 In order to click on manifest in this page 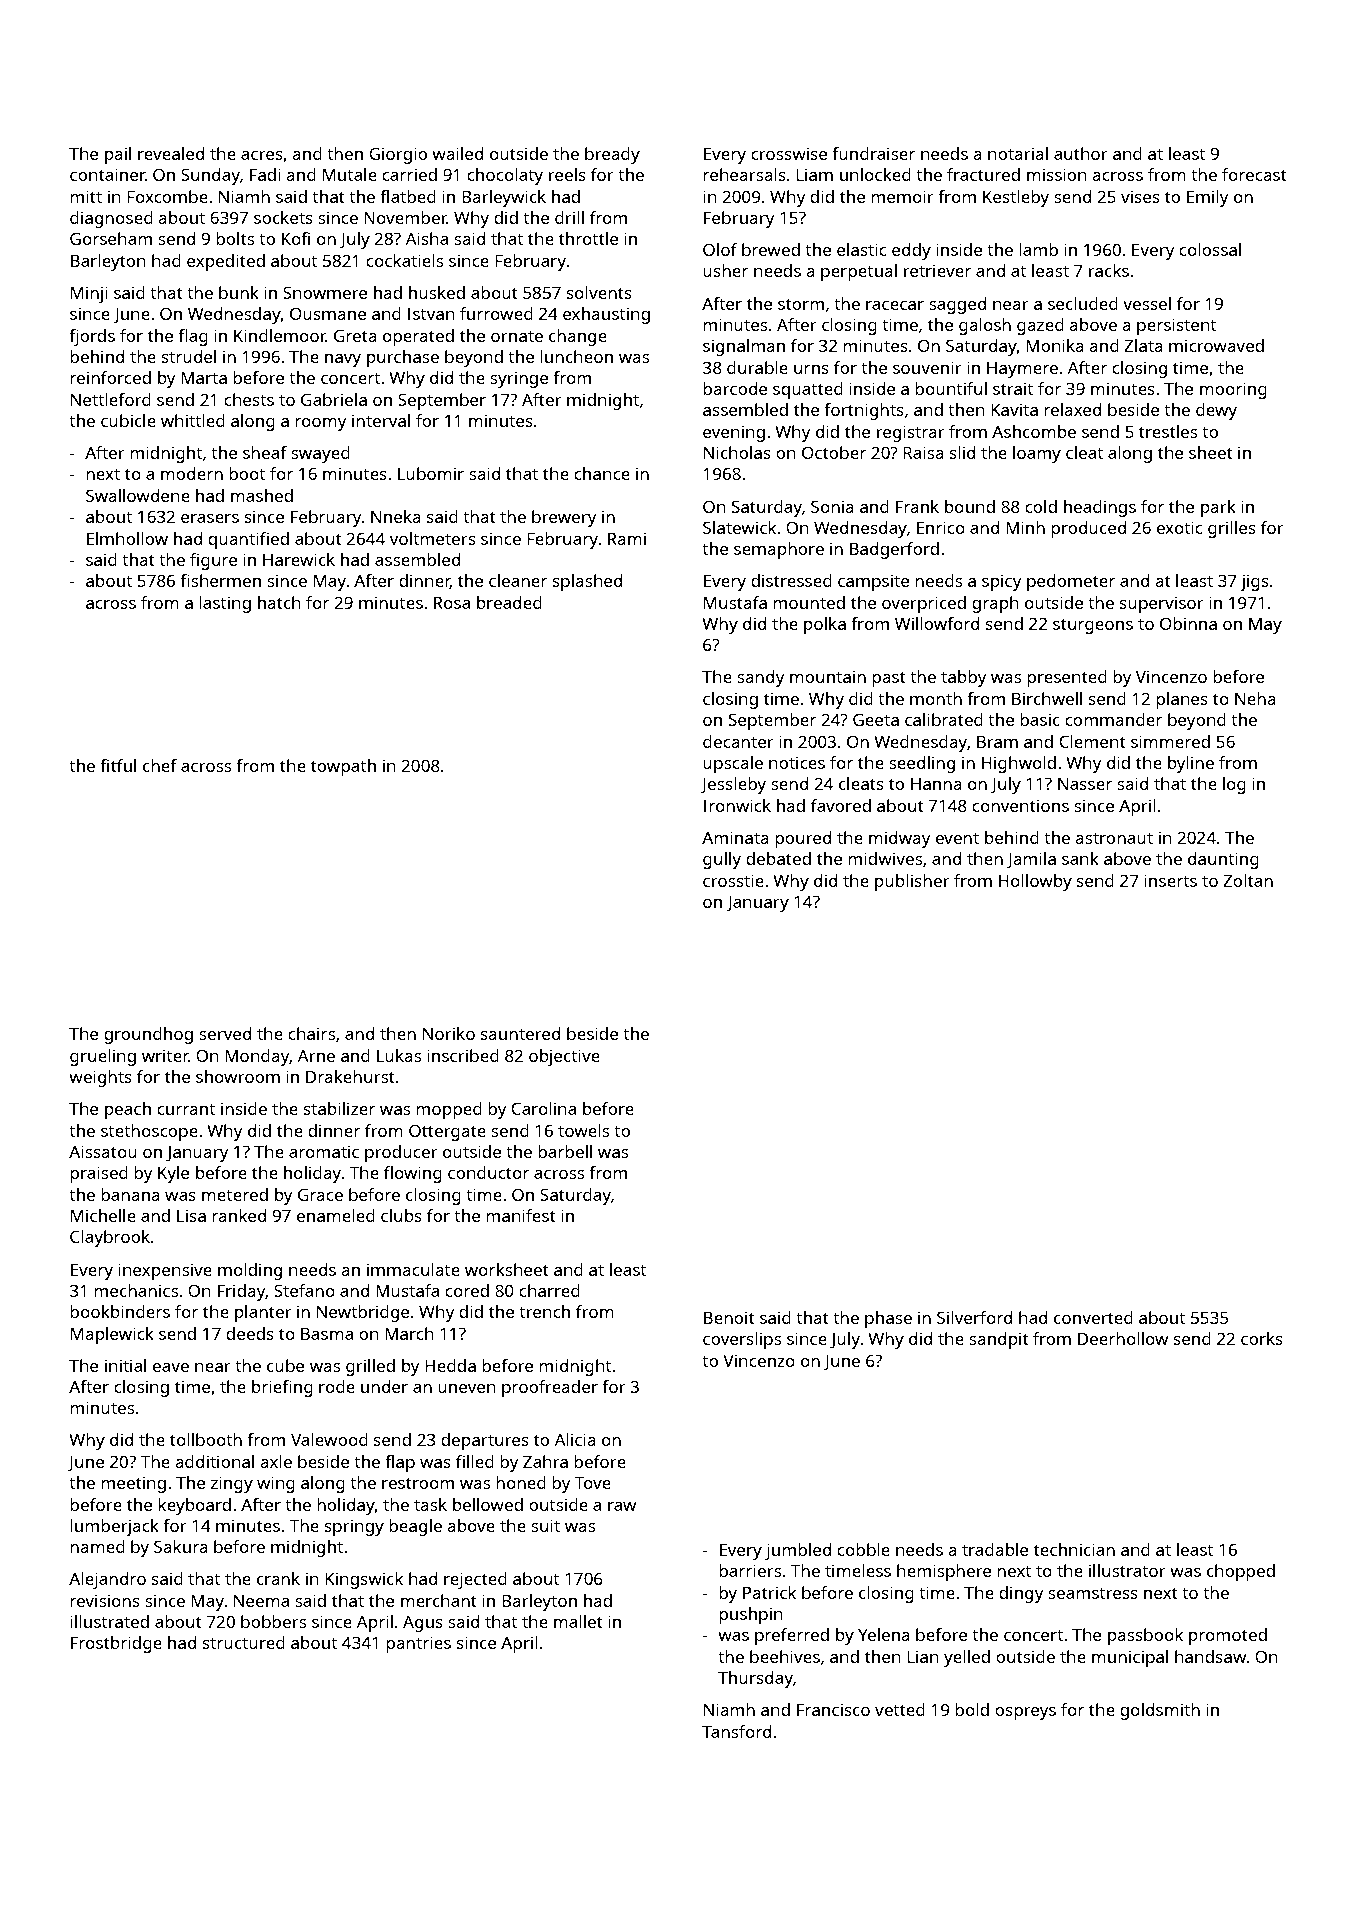, I will do `click(521, 1215)`.
